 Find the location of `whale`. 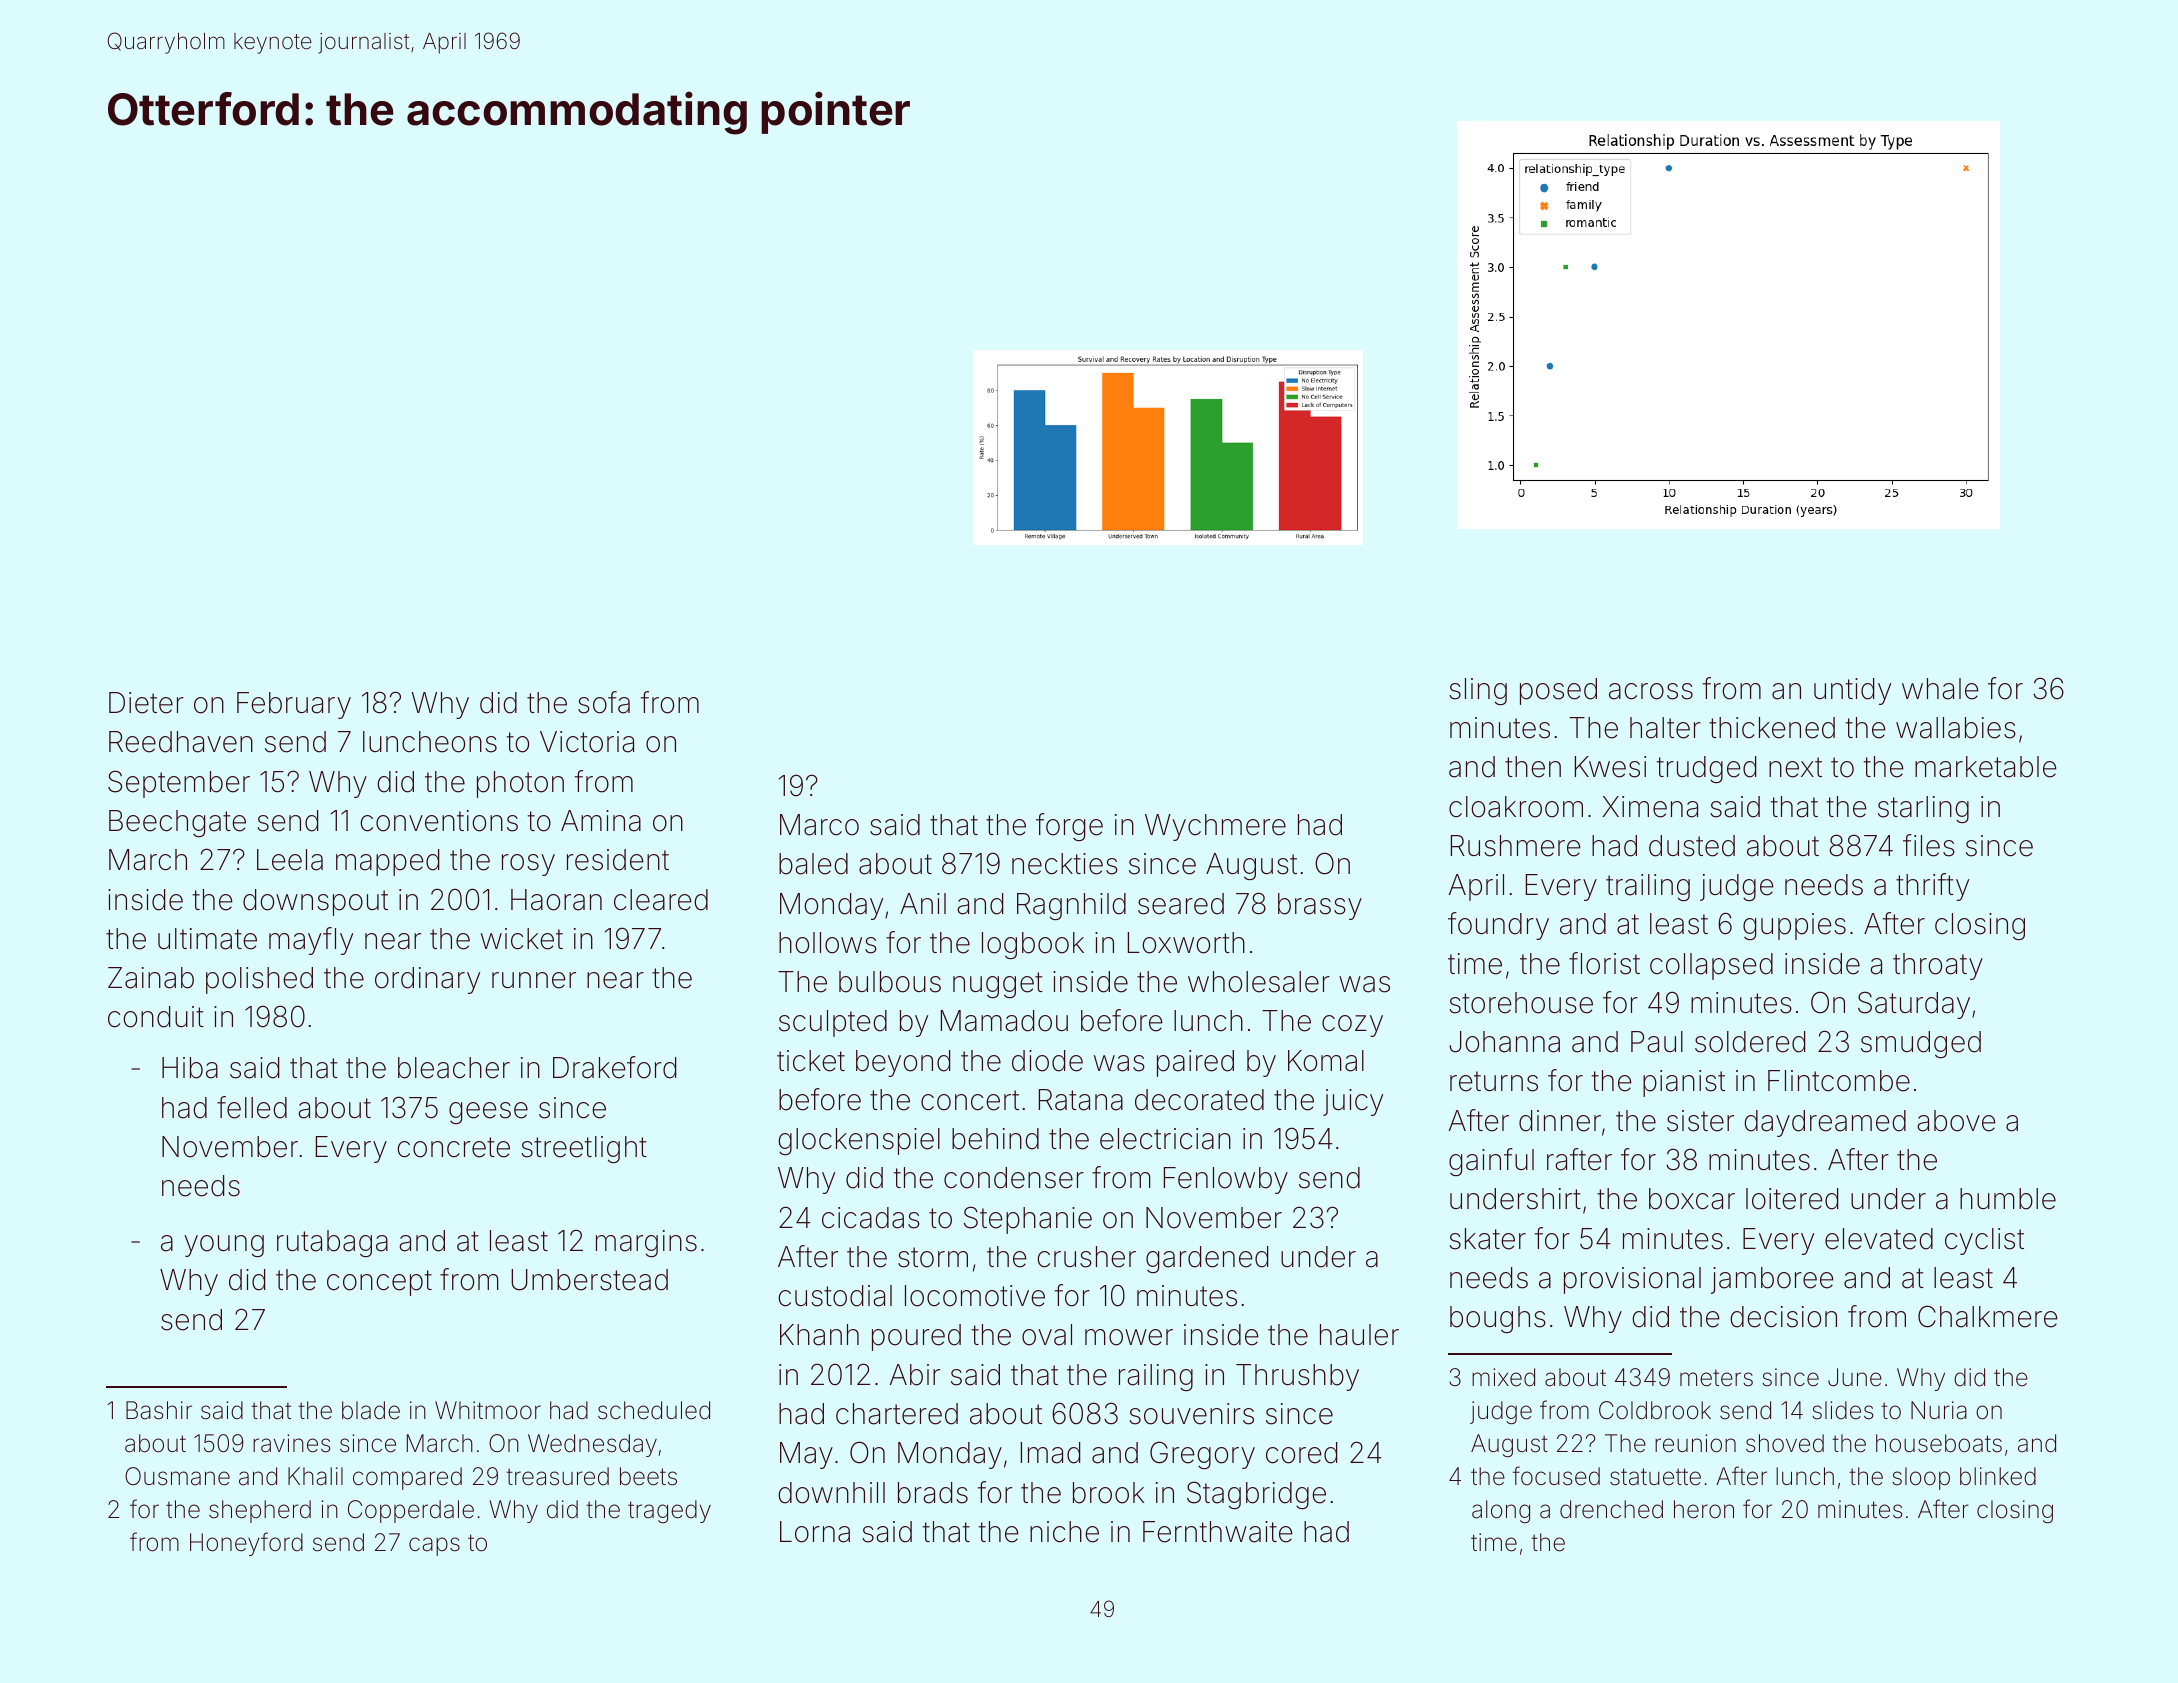

whale is located at coordinates (1940, 689).
